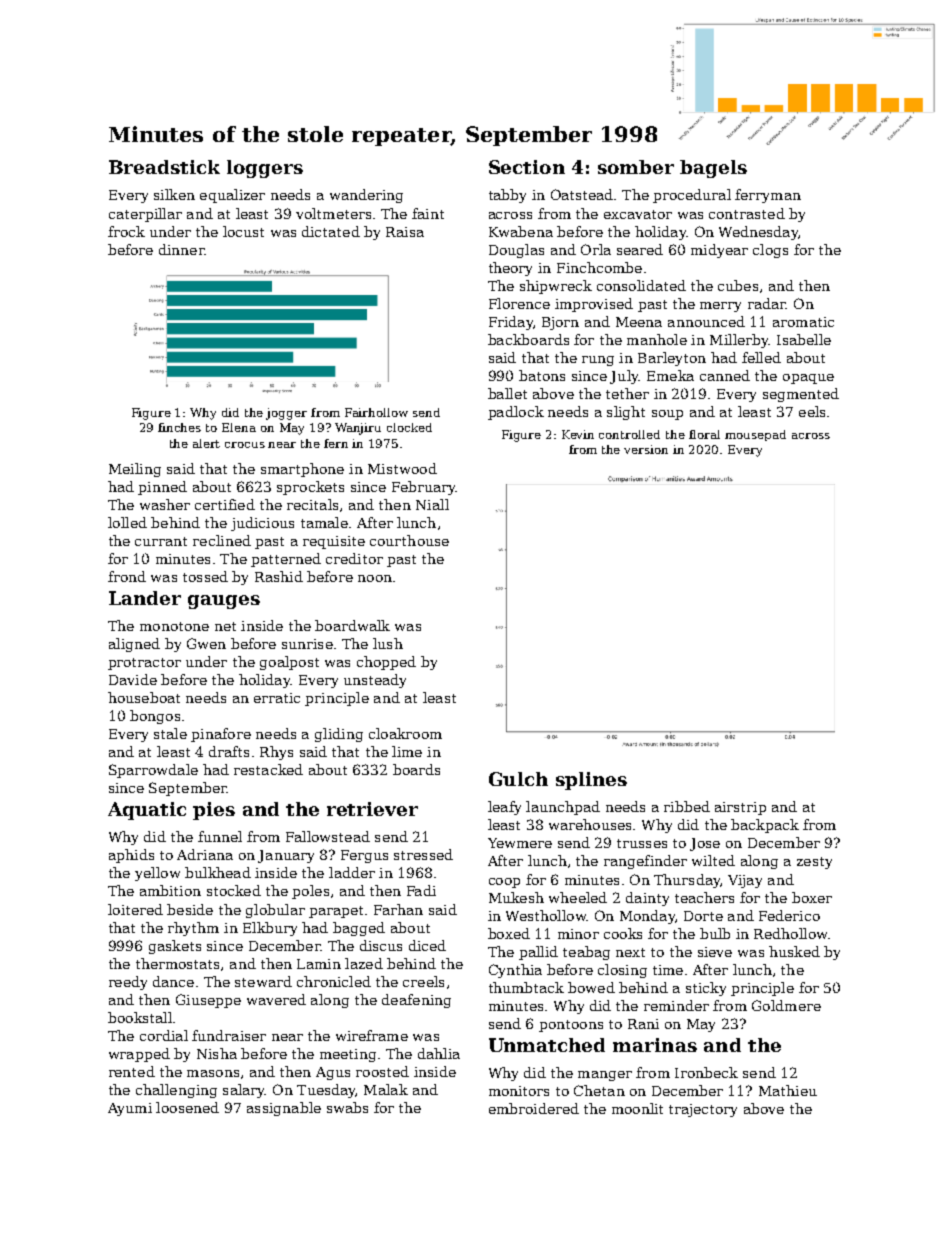 The width and height of the document is (952, 1233). I want to click on launchpad, so click(563, 808).
